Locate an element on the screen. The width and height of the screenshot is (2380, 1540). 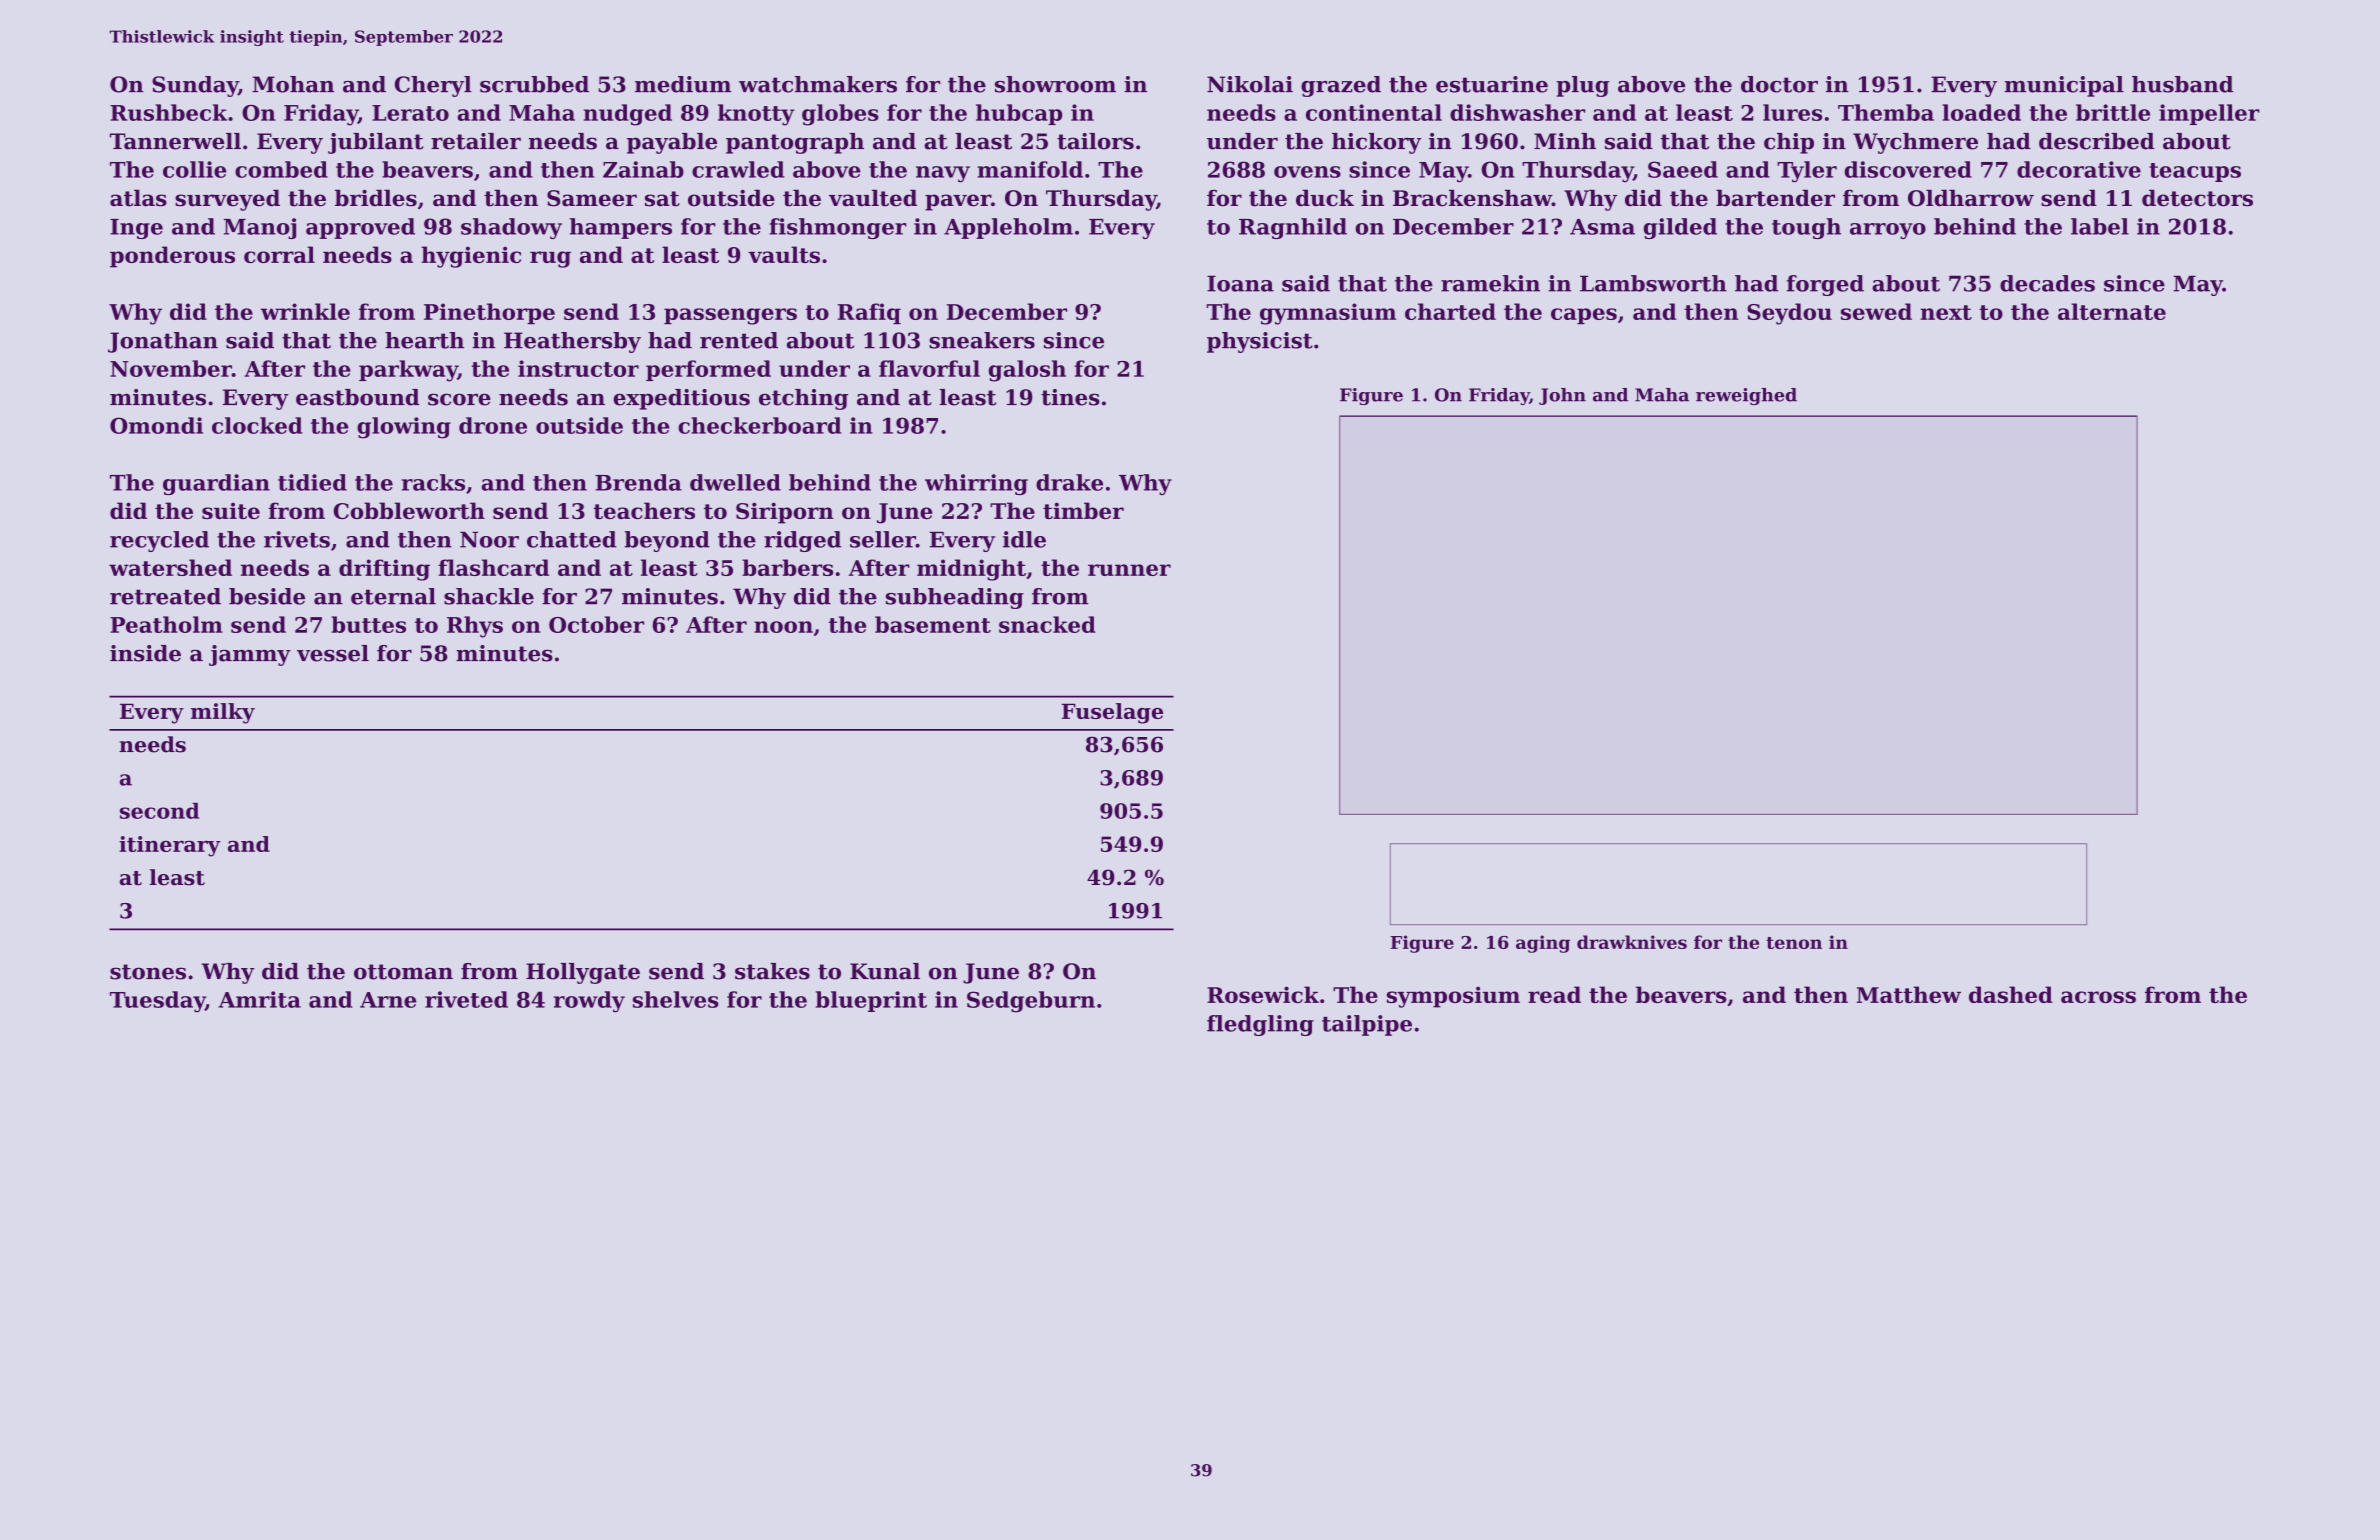
showroom is located at coordinates (1055, 84).
